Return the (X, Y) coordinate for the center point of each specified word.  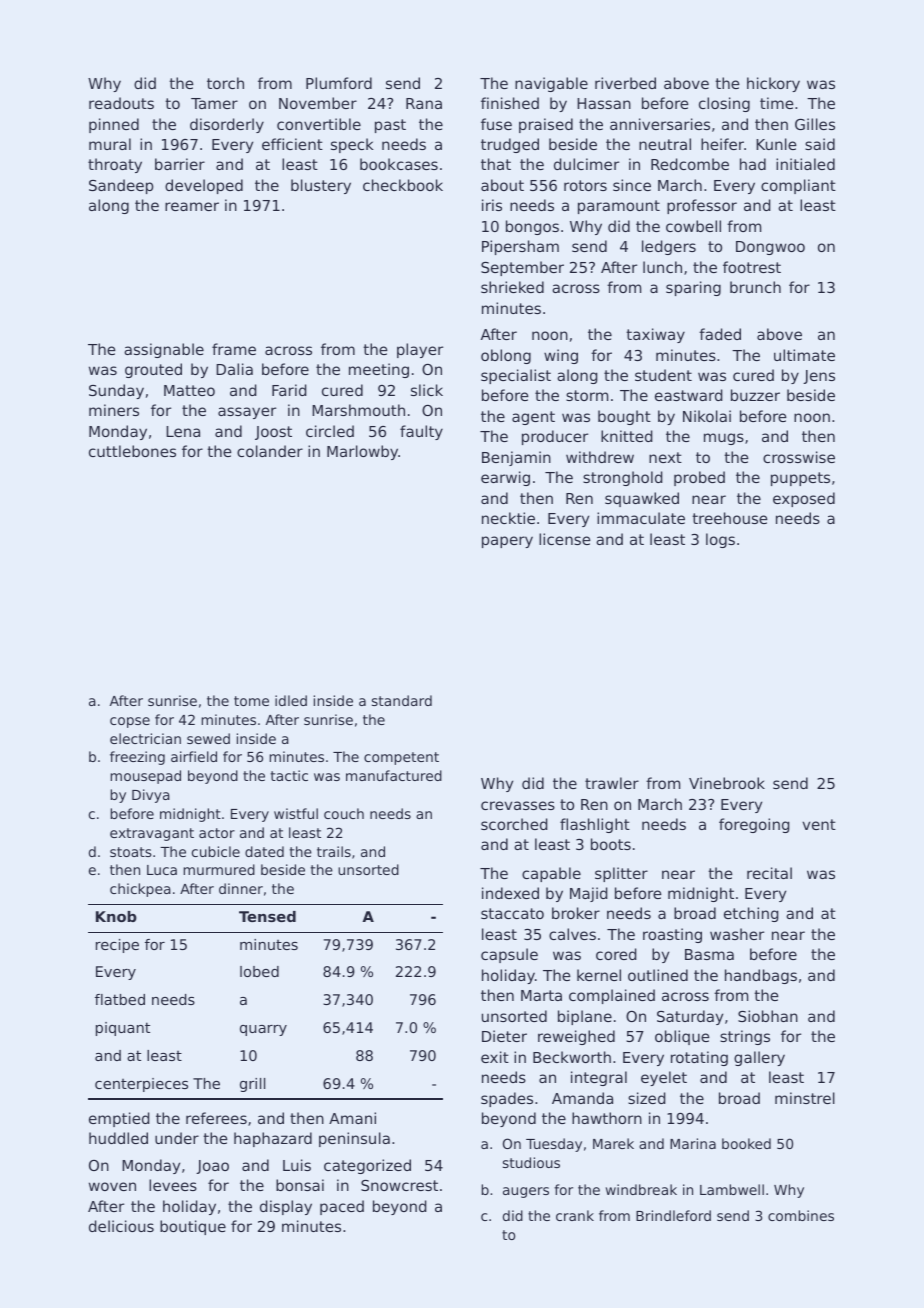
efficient (292, 144)
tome (251, 701)
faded (720, 334)
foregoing (754, 825)
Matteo (189, 390)
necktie (508, 518)
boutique (193, 1227)
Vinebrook (727, 783)
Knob (116, 916)
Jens (819, 377)
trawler (612, 783)
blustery (321, 186)
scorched (514, 824)
